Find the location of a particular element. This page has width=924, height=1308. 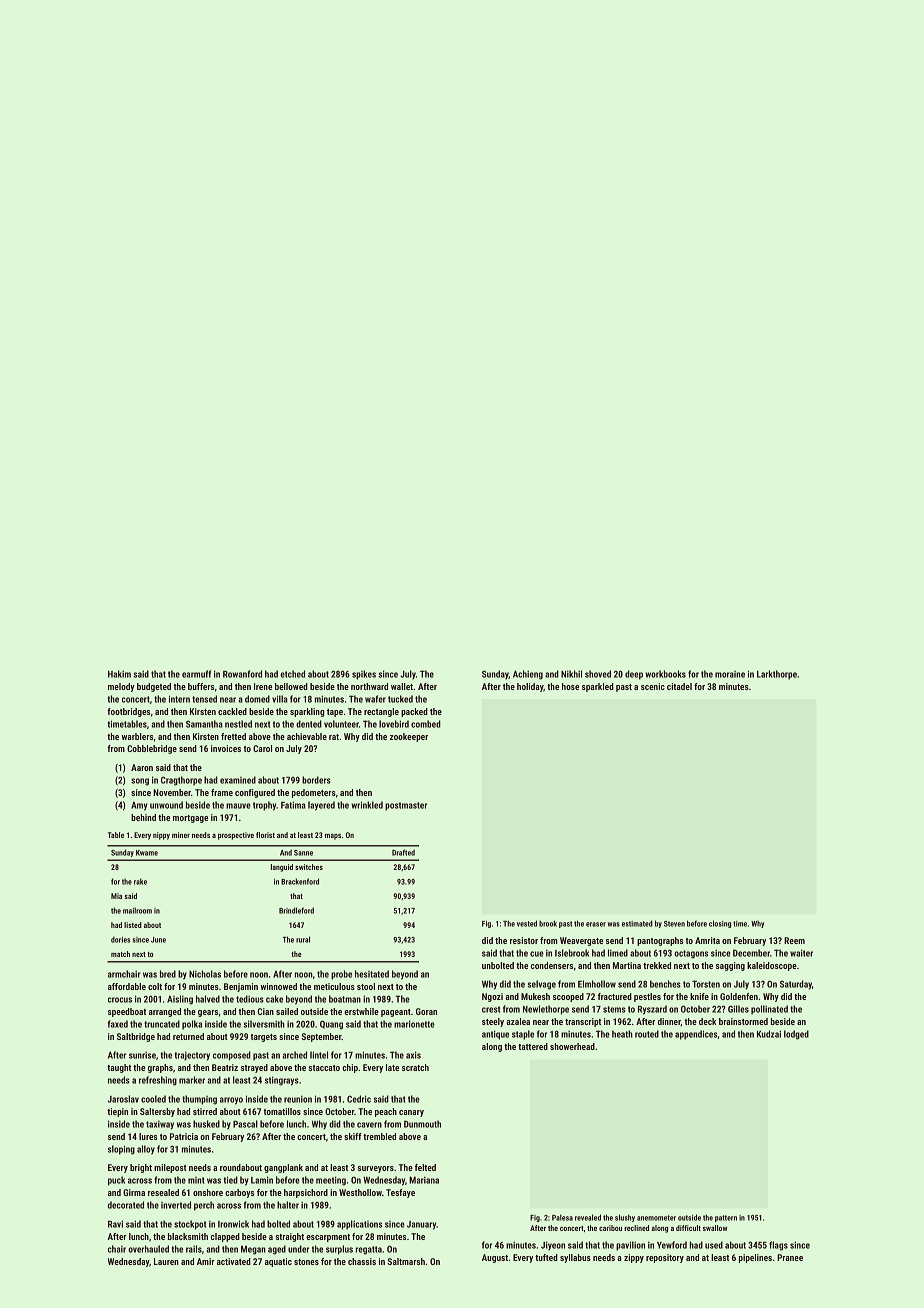

Larkthorpe is located at coordinates (777, 675).
